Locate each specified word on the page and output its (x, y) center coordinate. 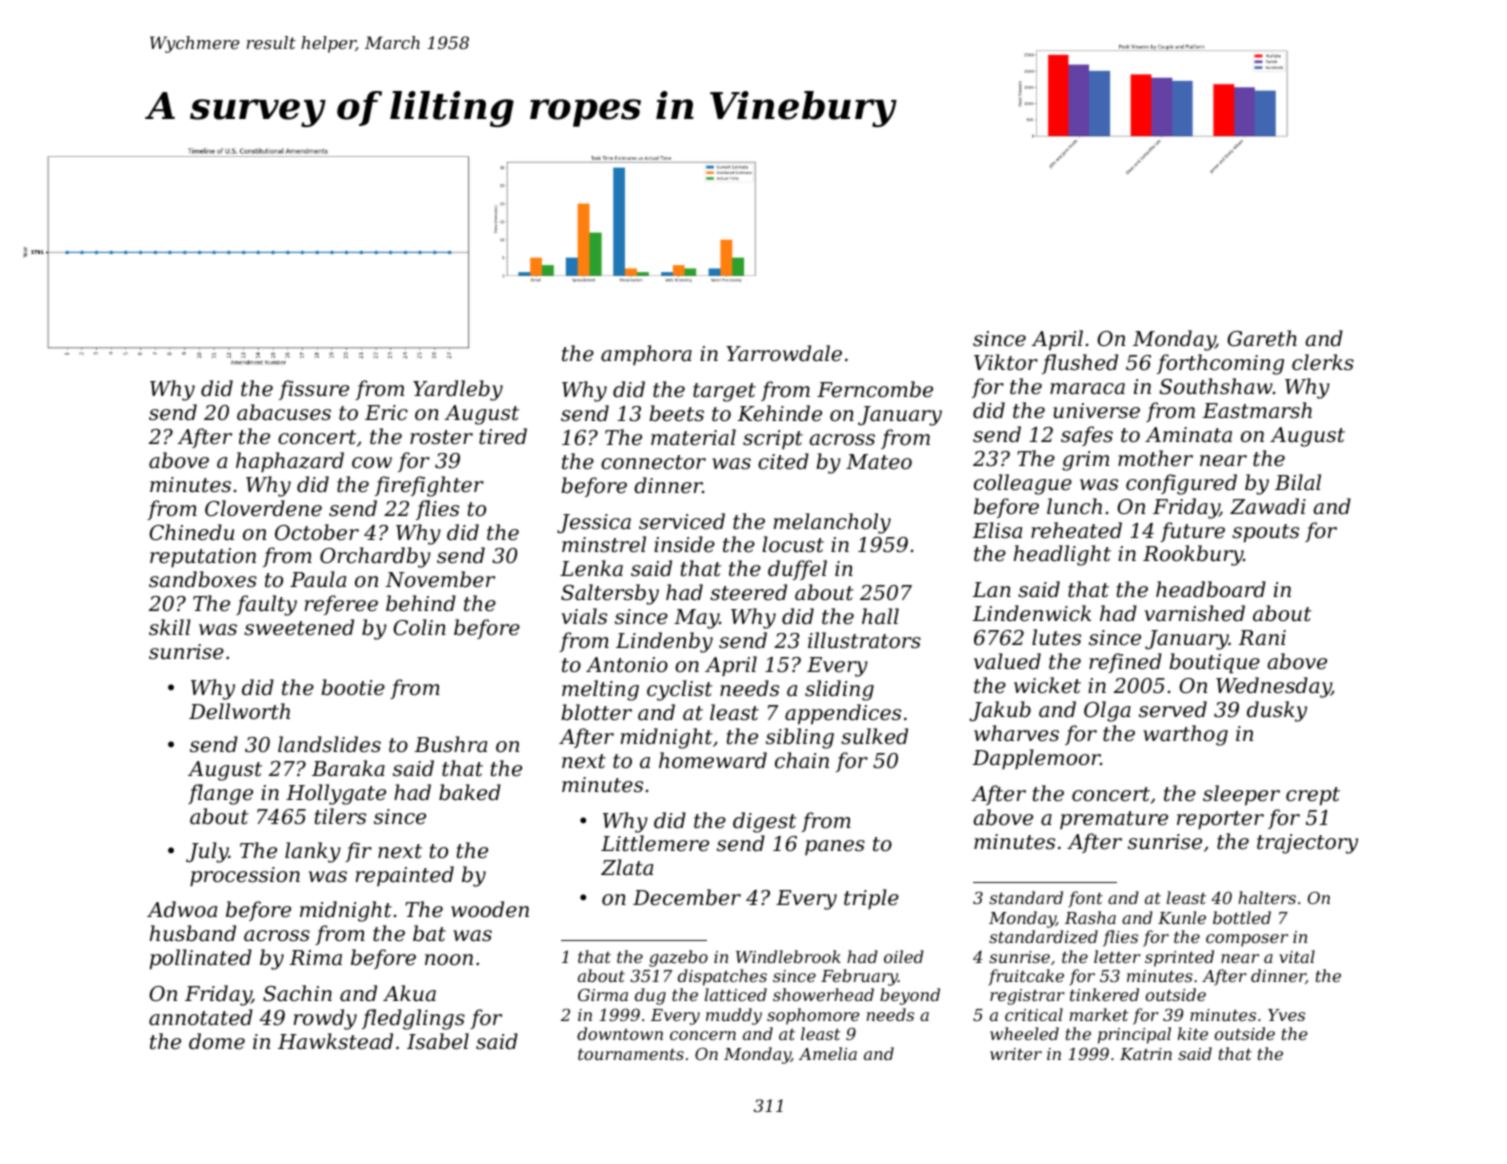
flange (220, 794)
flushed (1080, 364)
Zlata (627, 867)
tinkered (1104, 994)
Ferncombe (875, 389)
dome (217, 1041)
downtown (620, 1033)
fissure (314, 390)
